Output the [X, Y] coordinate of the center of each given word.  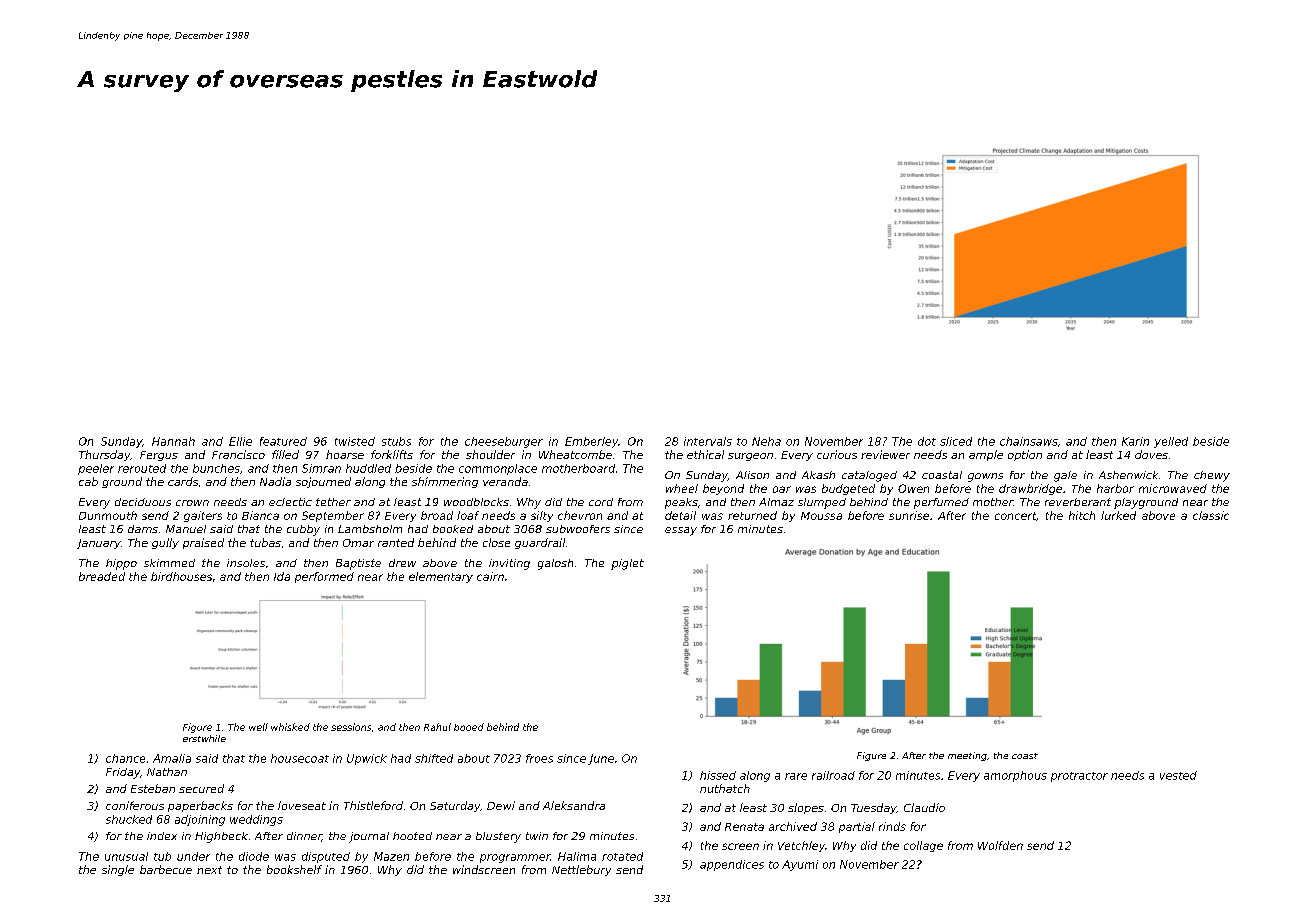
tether [333, 502]
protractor [1079, 777]
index [162, 836]
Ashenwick [1128, 475]
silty [542, 516]
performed [324, 577]
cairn [490, 576]
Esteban [153, 788]
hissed [718, 775]
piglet [627, 564]
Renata [744, 827]
